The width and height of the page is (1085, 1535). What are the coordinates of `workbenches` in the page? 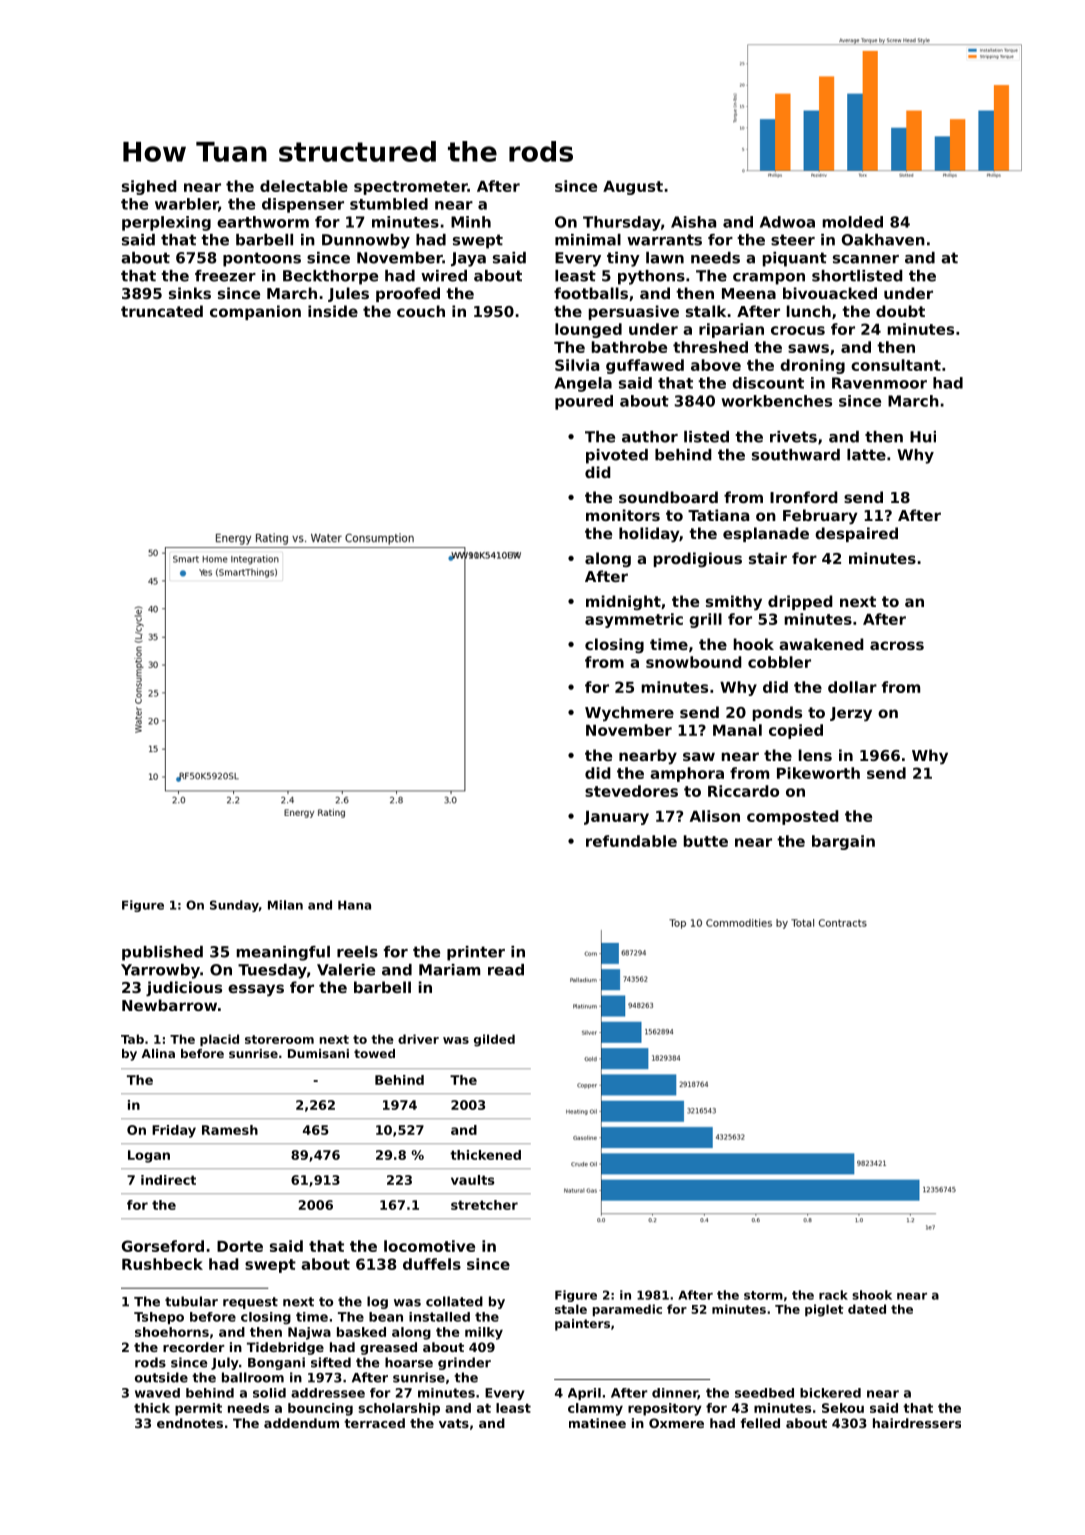 It's located at (776, 401).
